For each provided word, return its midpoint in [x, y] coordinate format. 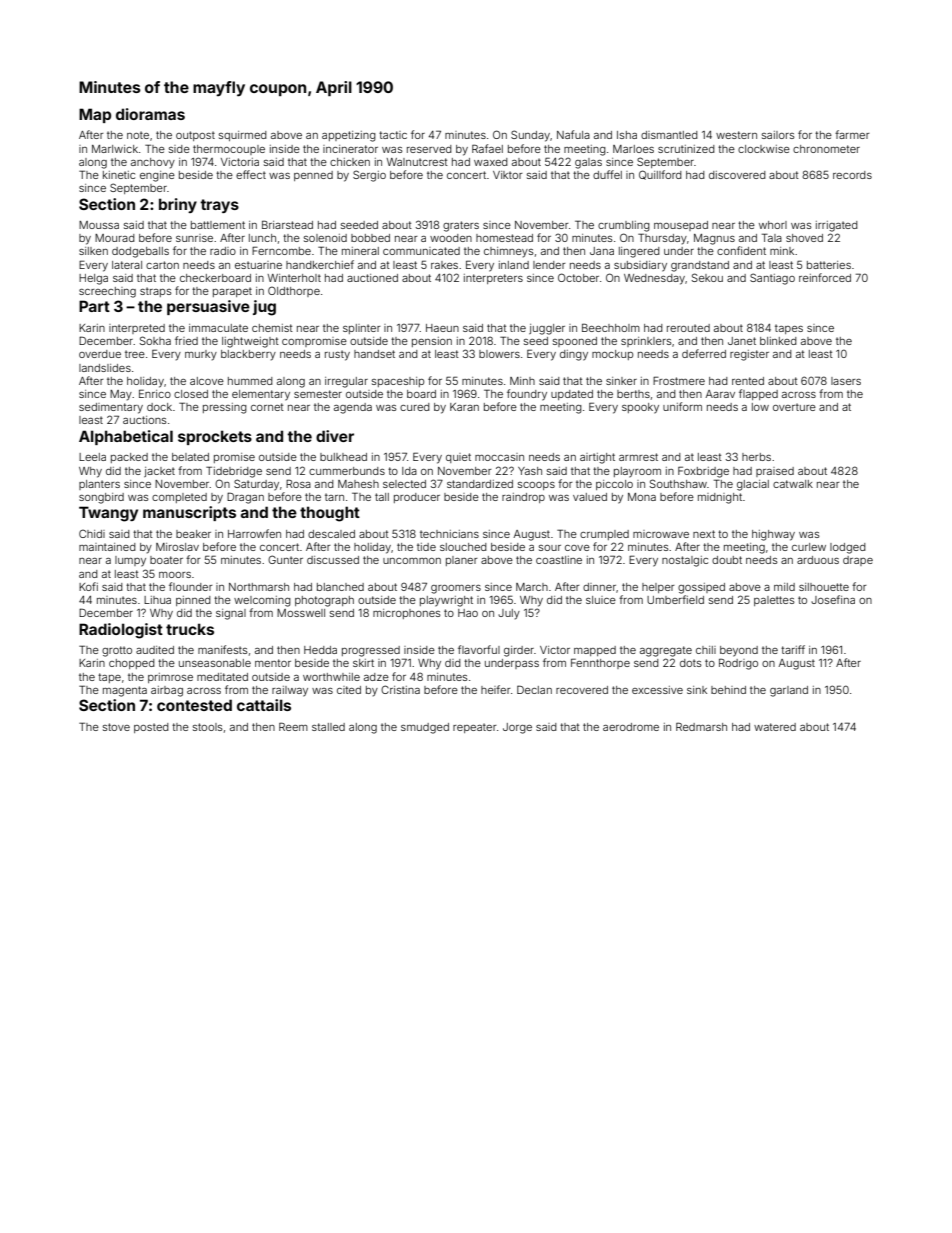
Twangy [108, 514]
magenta [125, 691]
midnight [720, 498]
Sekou [707, 277]
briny [178, 205]
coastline [559, 560]
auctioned [372, 278]
